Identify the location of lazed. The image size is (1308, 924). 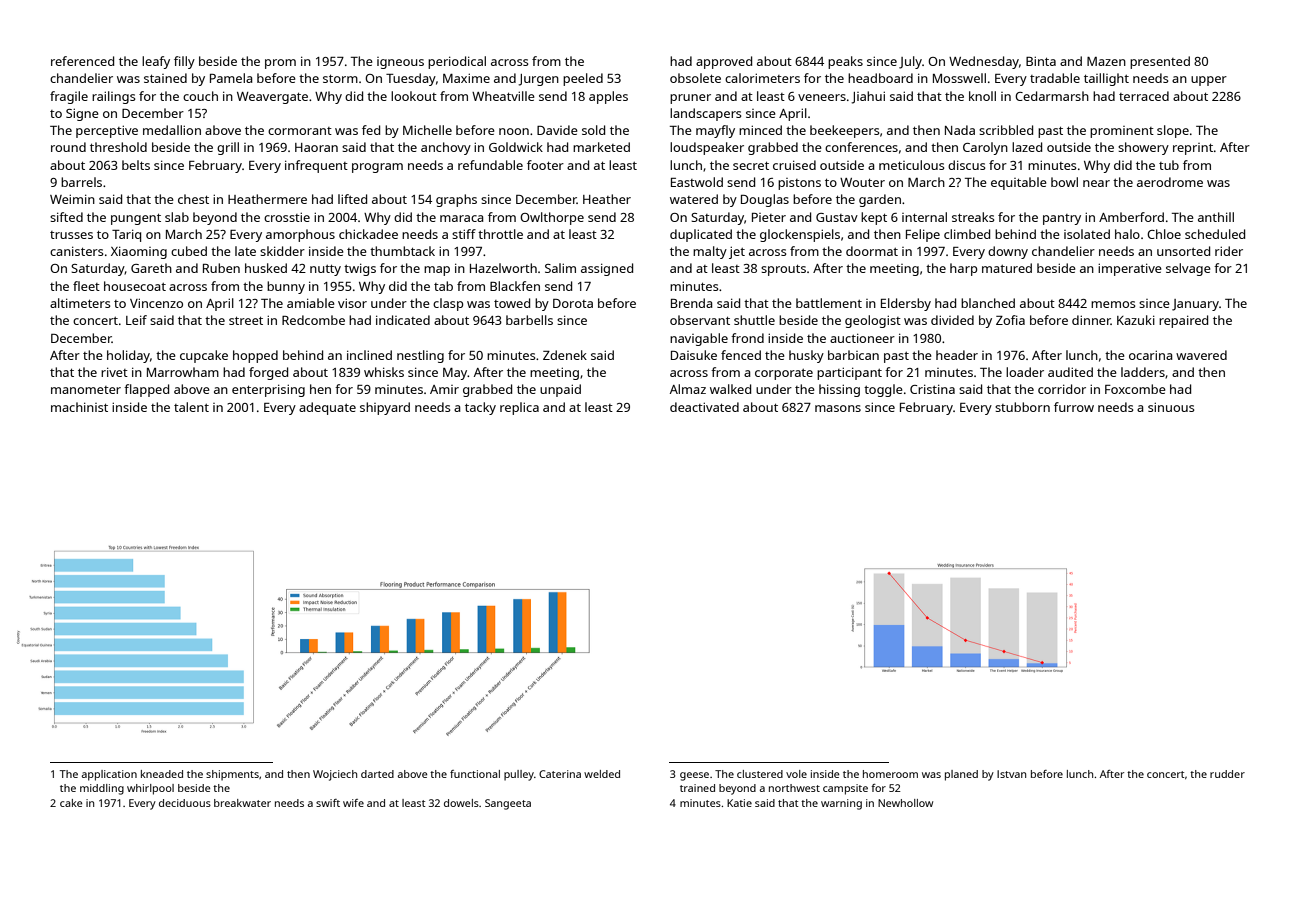
(1027, 147).
